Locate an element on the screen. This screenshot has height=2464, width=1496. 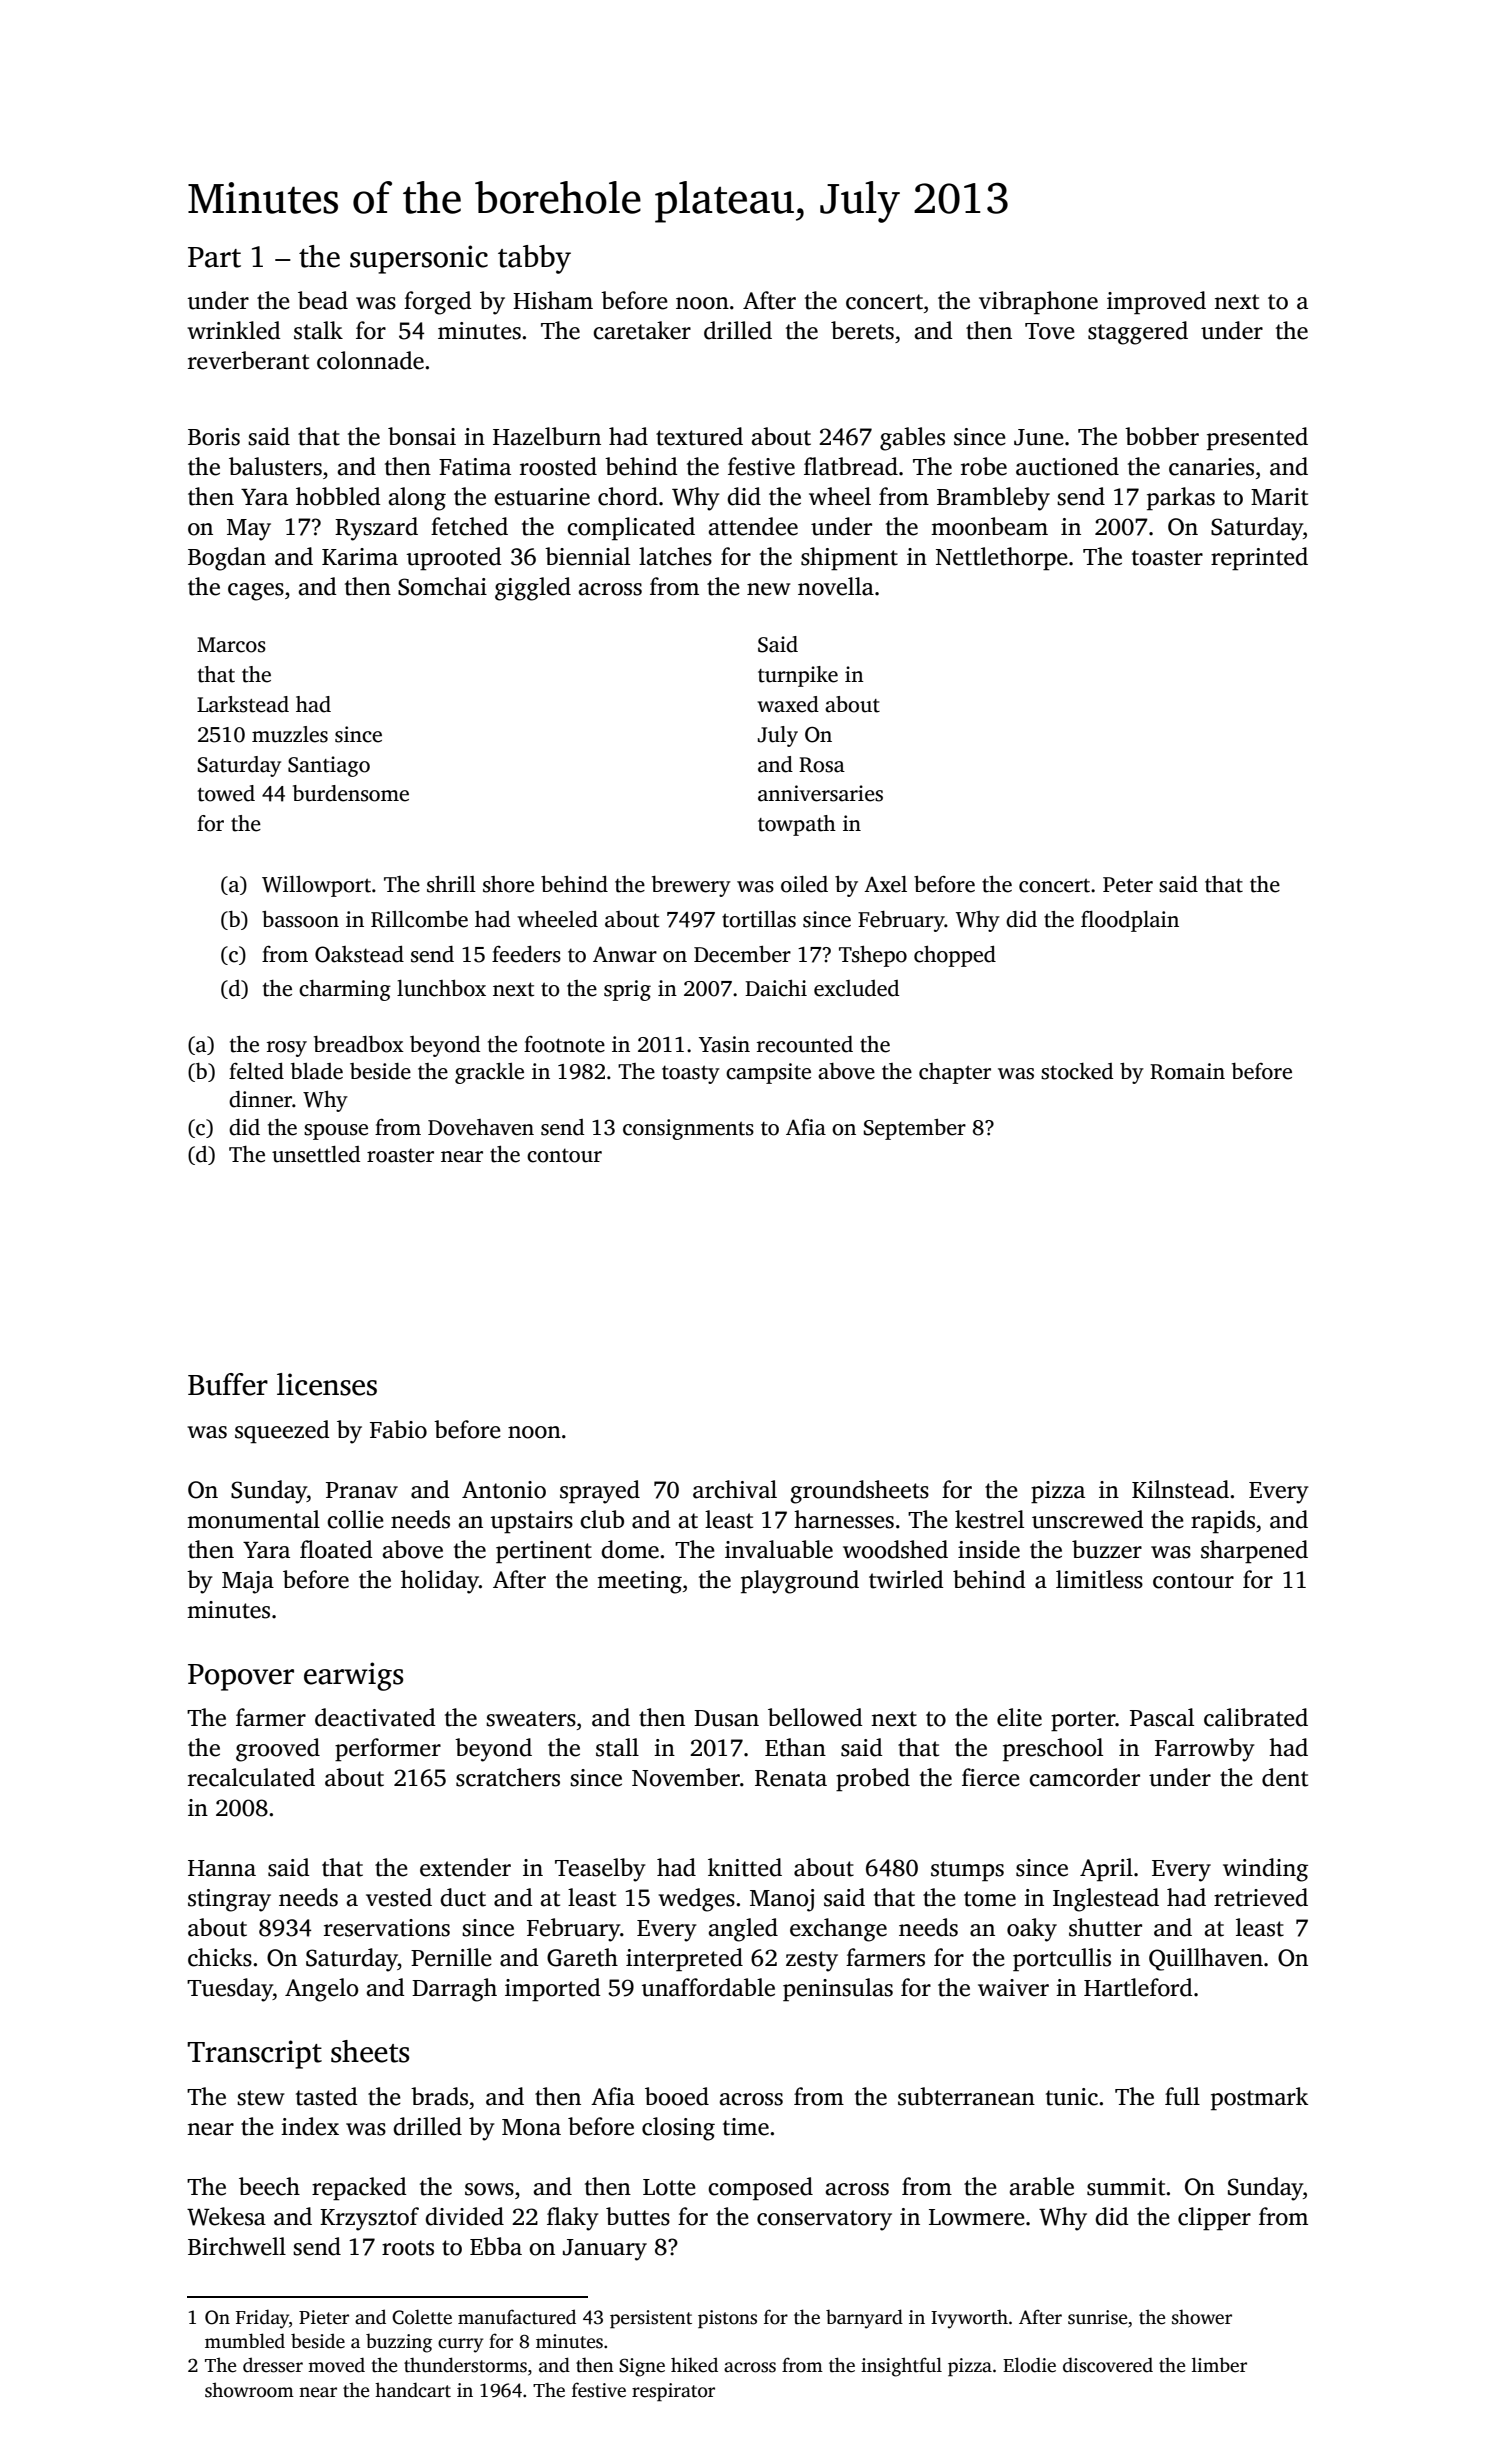
respirator is located at coordinates (673, 2392).
